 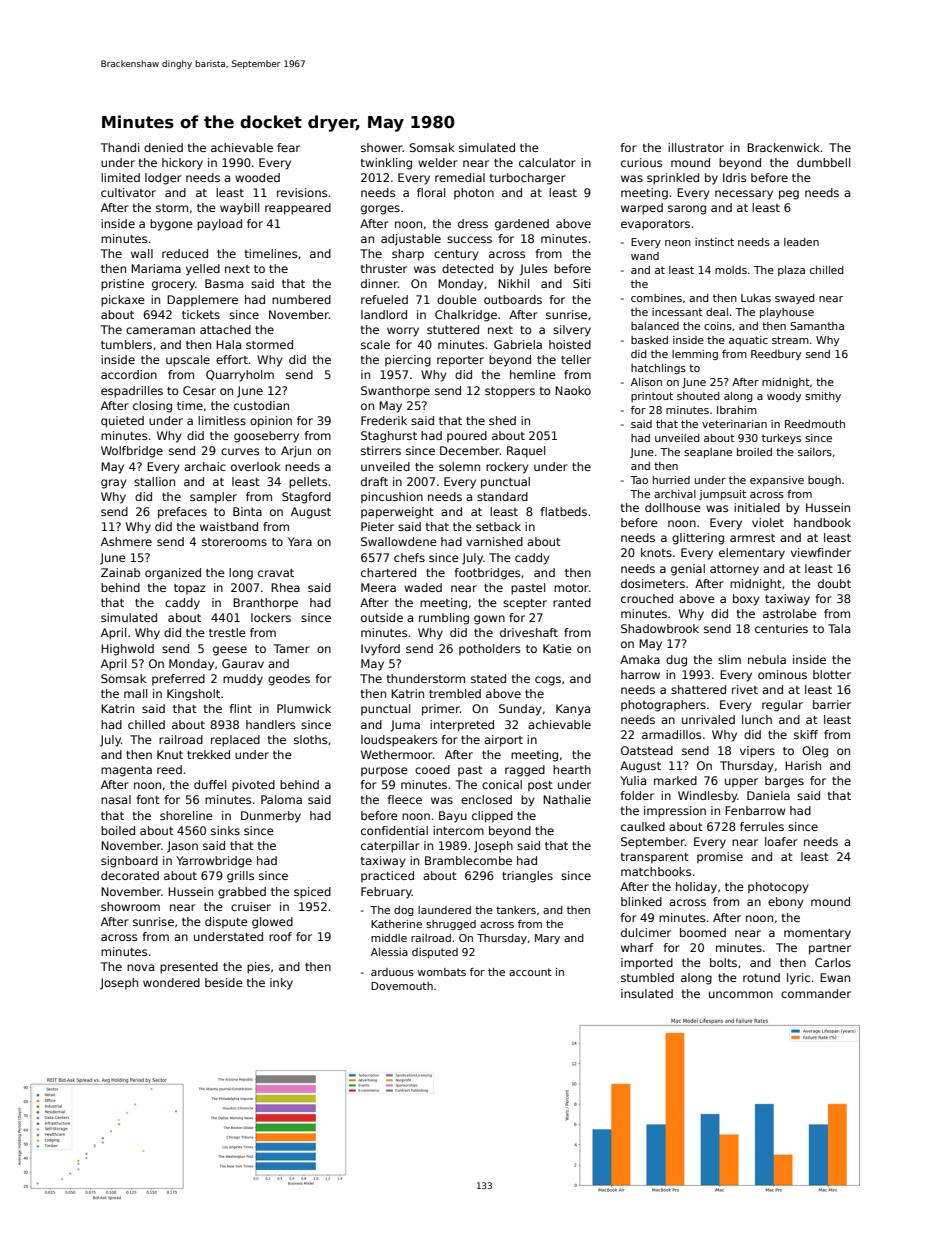 I want to click on loafer, so click(x=781, y=841).
